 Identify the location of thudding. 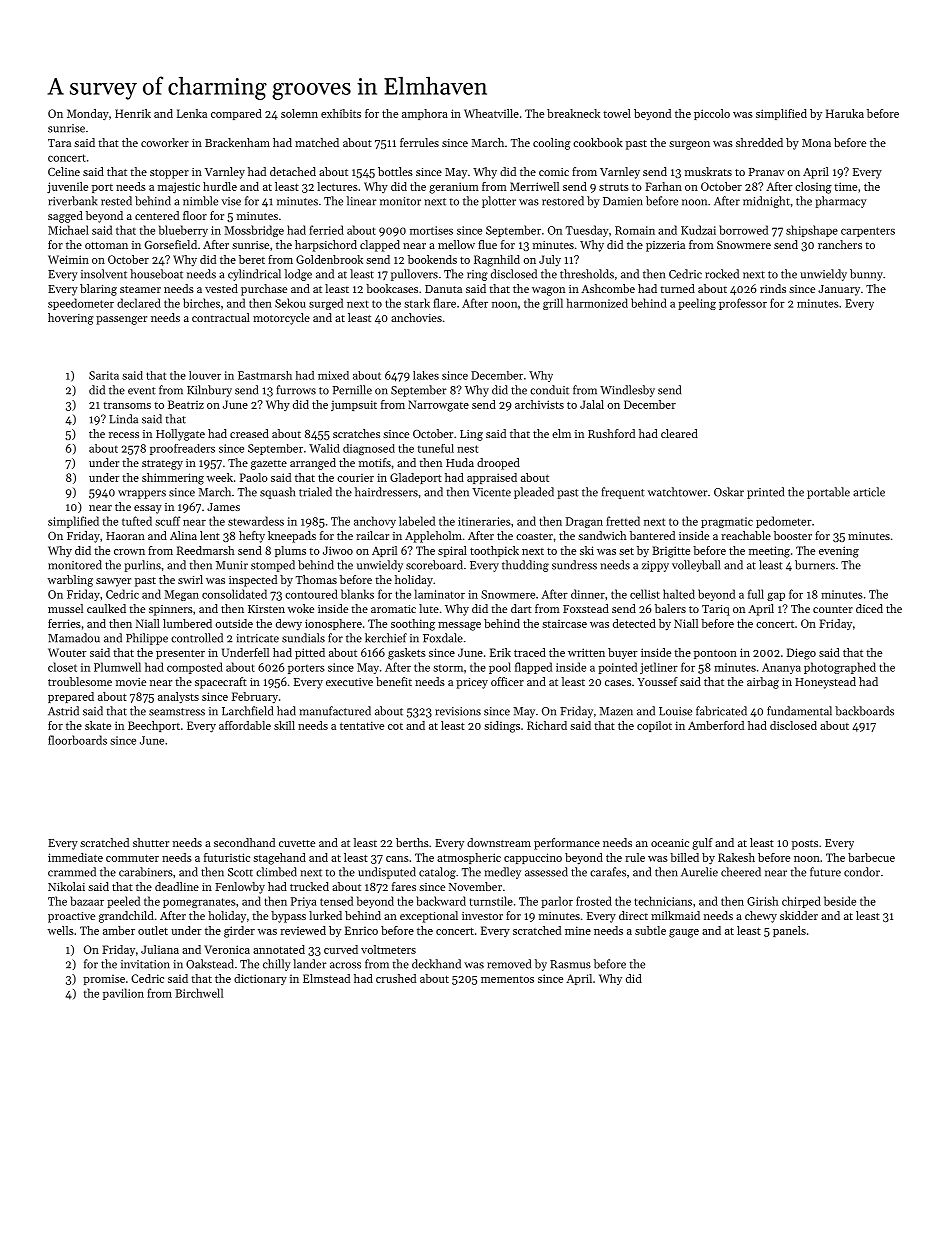
(525, 566).
